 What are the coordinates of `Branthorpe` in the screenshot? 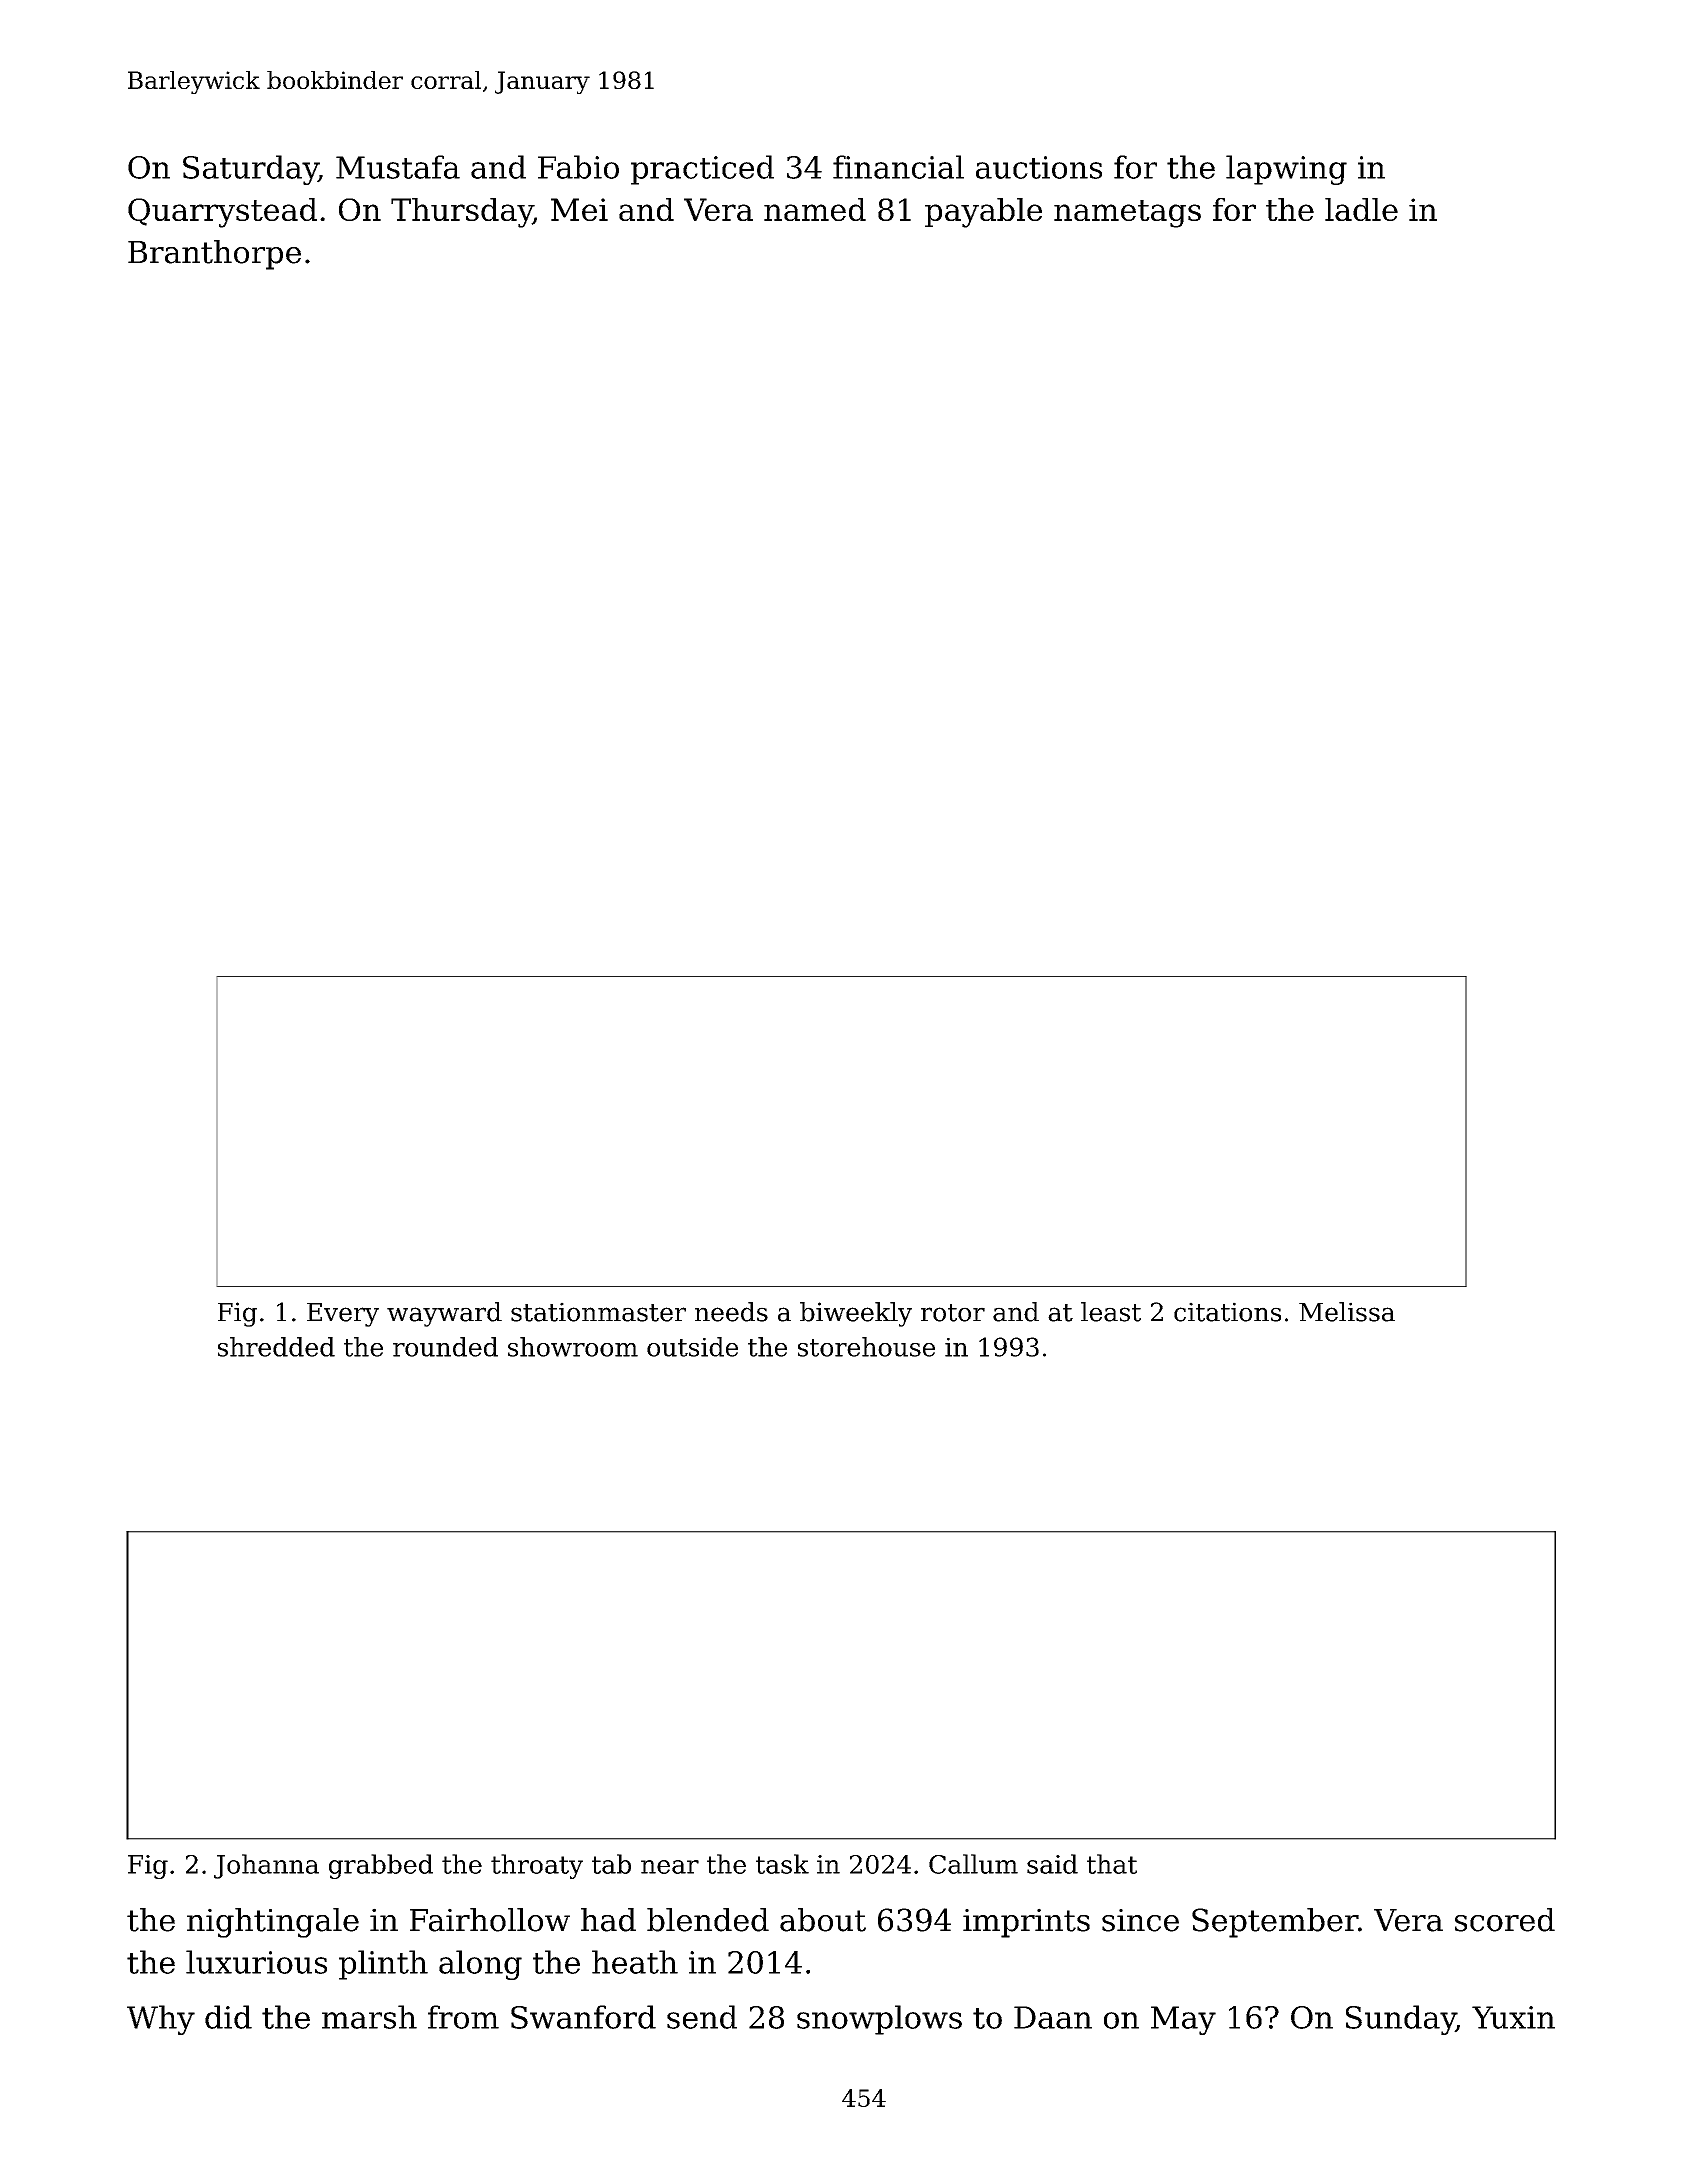 It's located at (214, 255).
